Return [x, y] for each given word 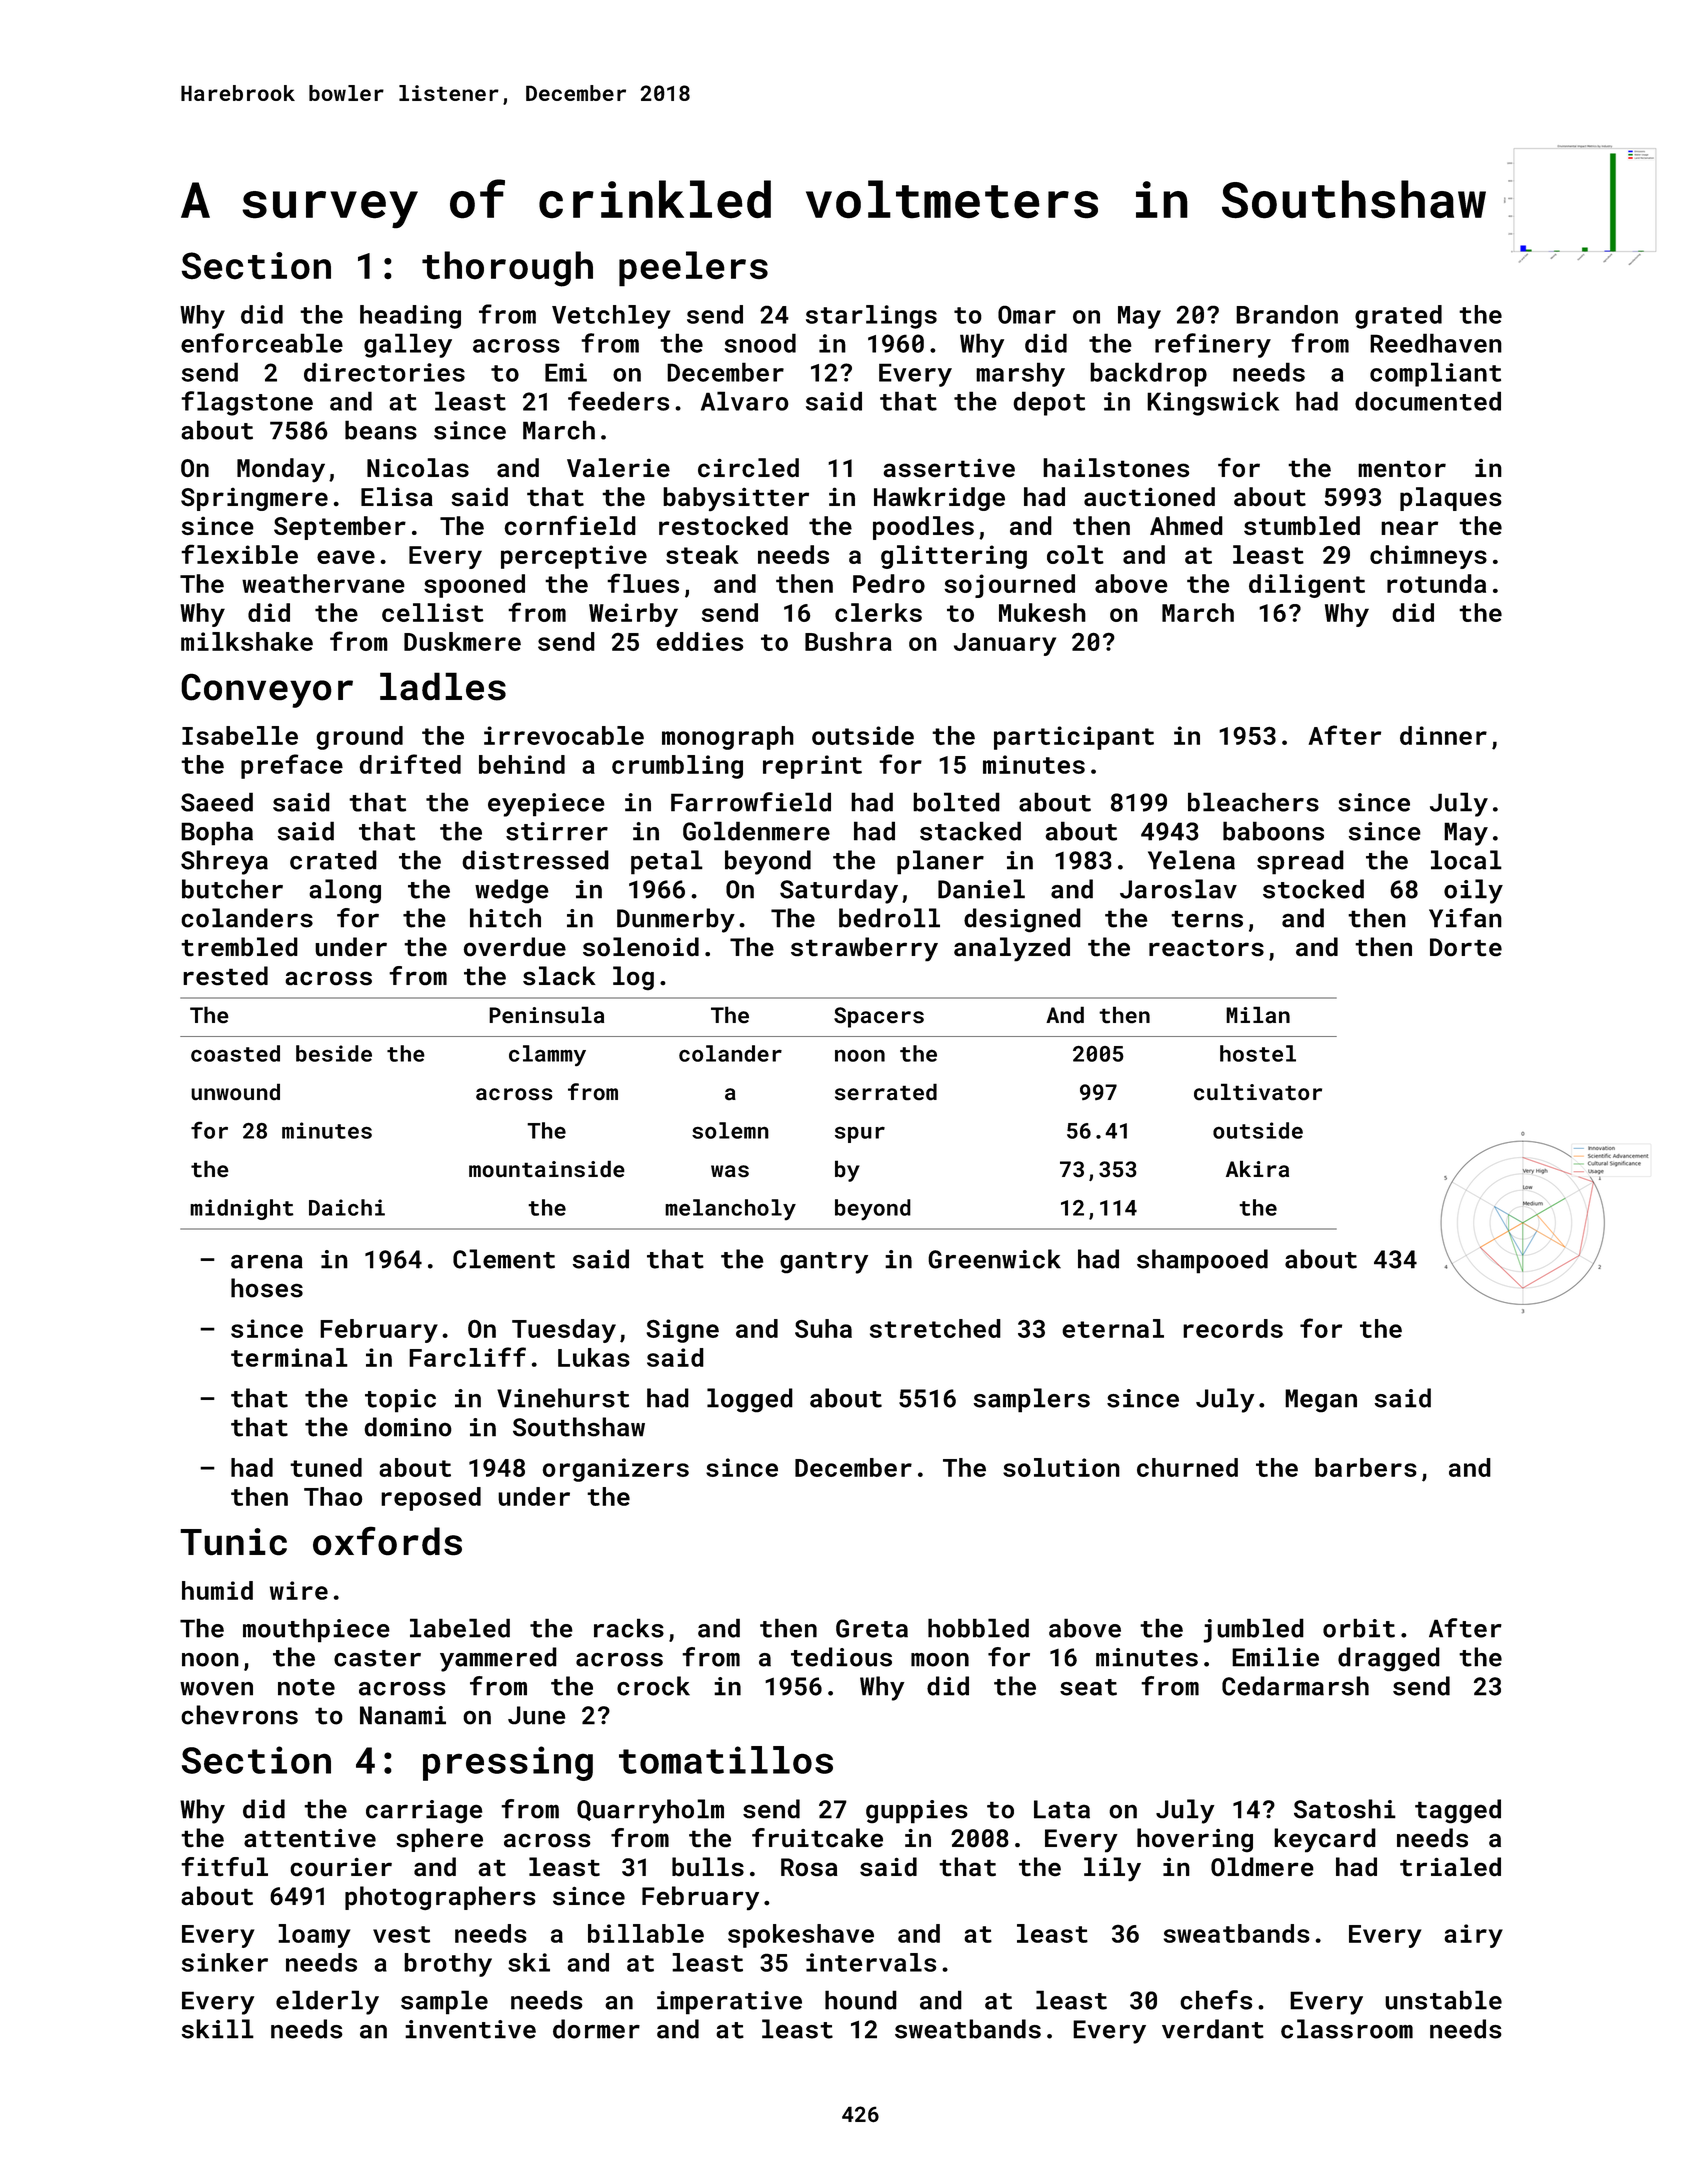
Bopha [217, 833]
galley [408, 345]
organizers [616, 1470]
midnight [242, 1209]
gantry [824, 1263]
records [1233, 1328]
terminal [289, 1357]
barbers [1366, 1467]
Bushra [848, 641]
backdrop [1148, 374]
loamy [314, 1936]
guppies [917, 1812]
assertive [949, 468]
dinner [1443, 735]
